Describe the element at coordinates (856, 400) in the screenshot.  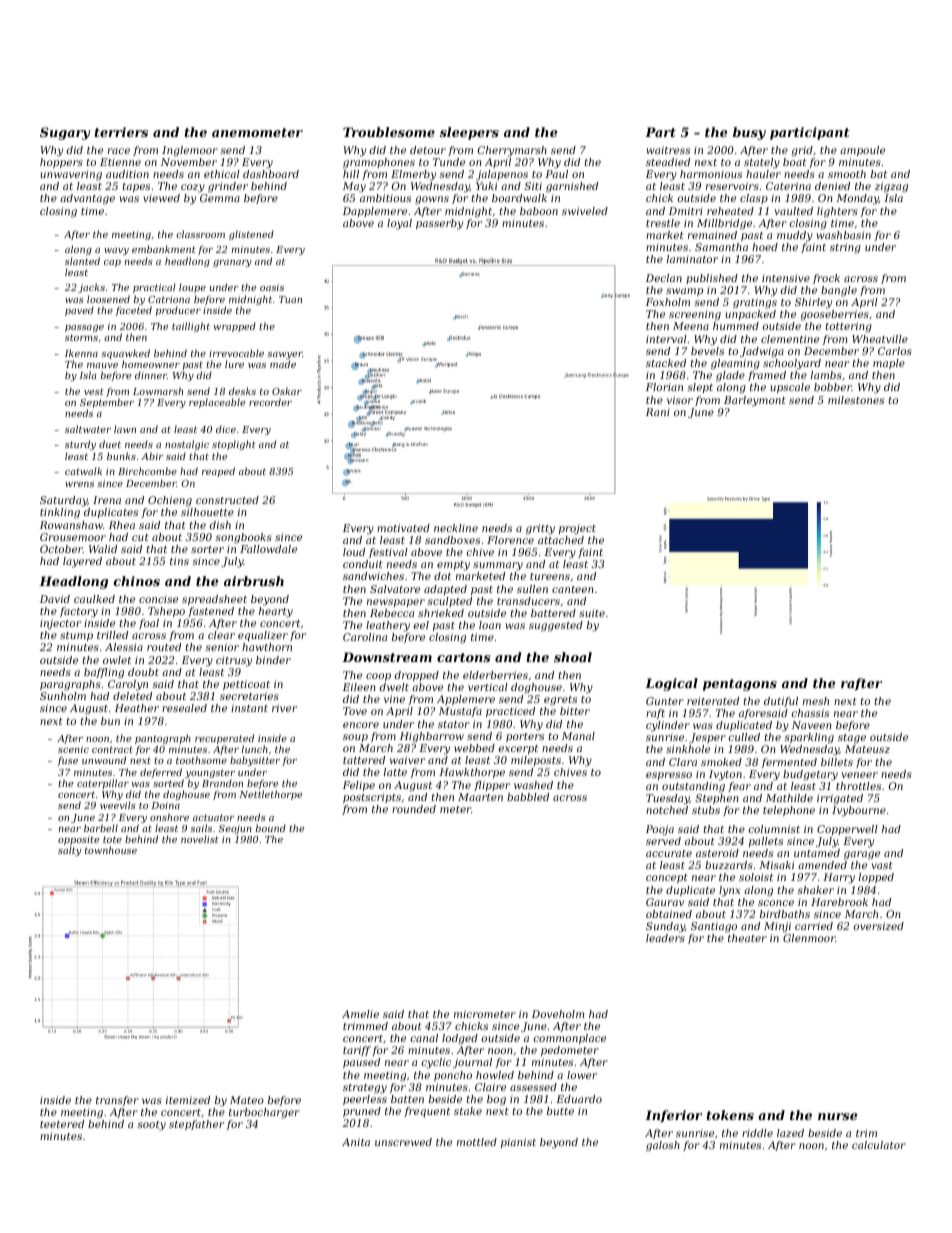
I see `milestones` at that location.
